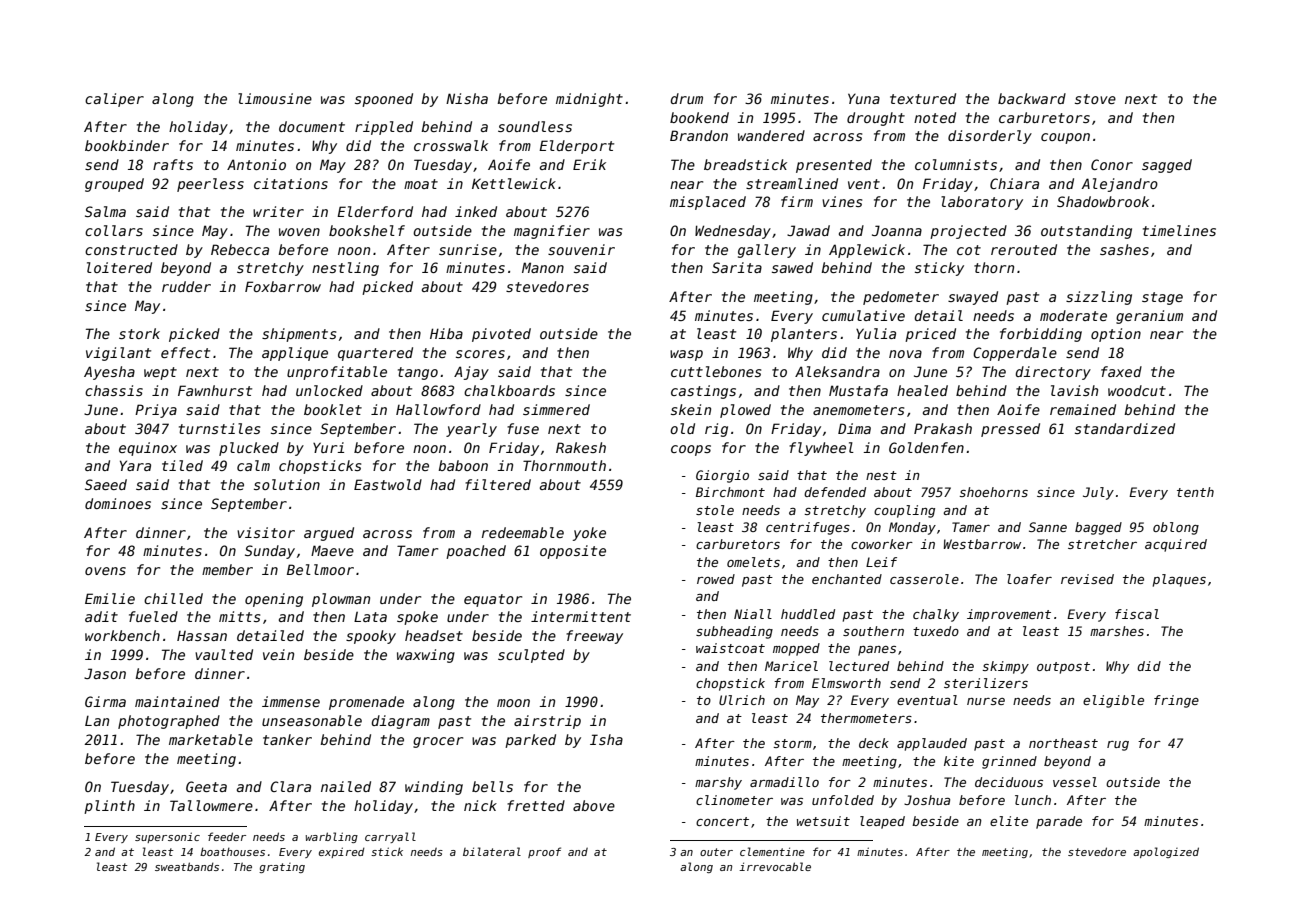 Image resolution: width=1308 pixels, height=924 pixels. Describe the element at coordinates (278, 654) in the image. I see `vein` at that location.
